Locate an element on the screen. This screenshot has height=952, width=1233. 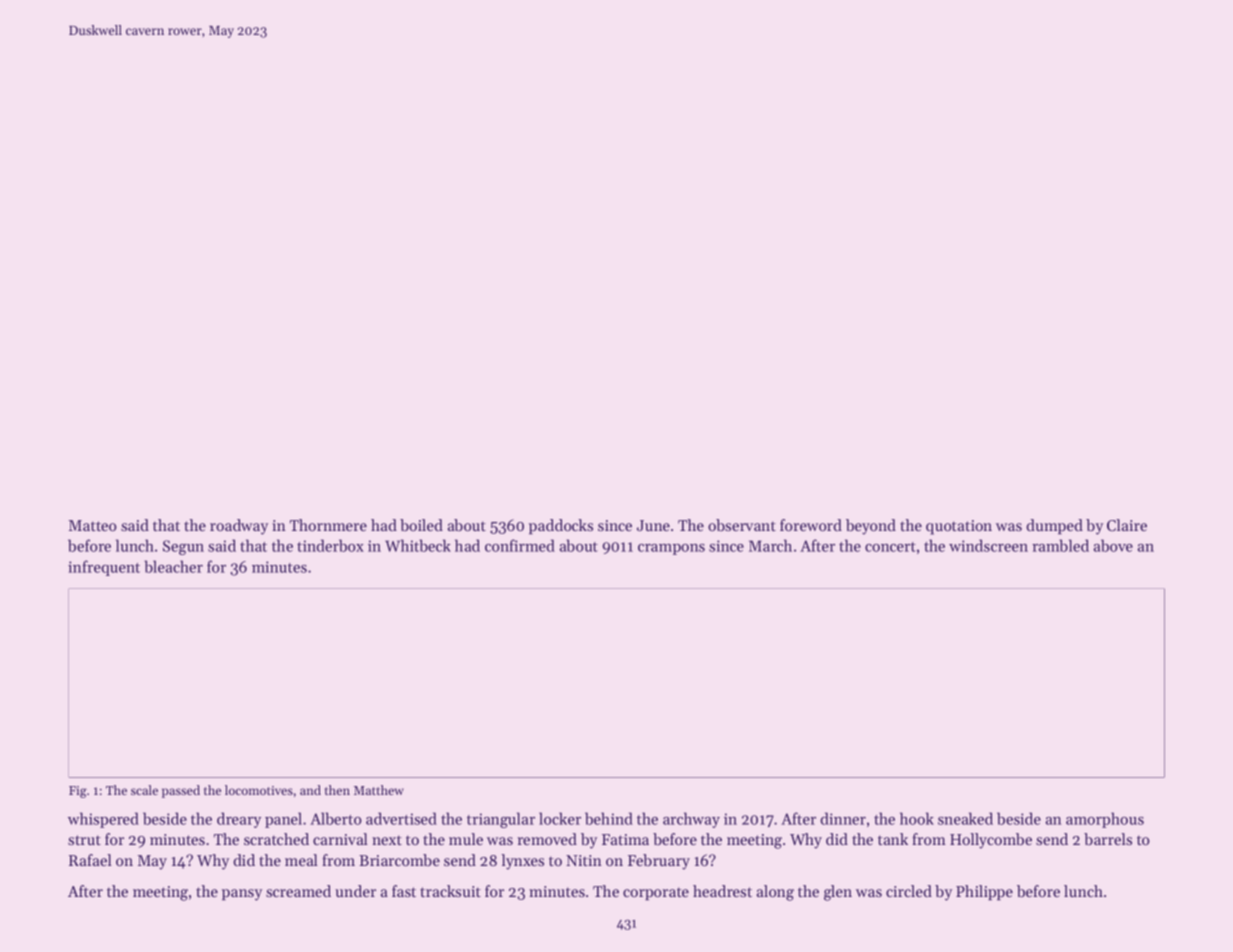
along is located at coordinates (775, 893).
